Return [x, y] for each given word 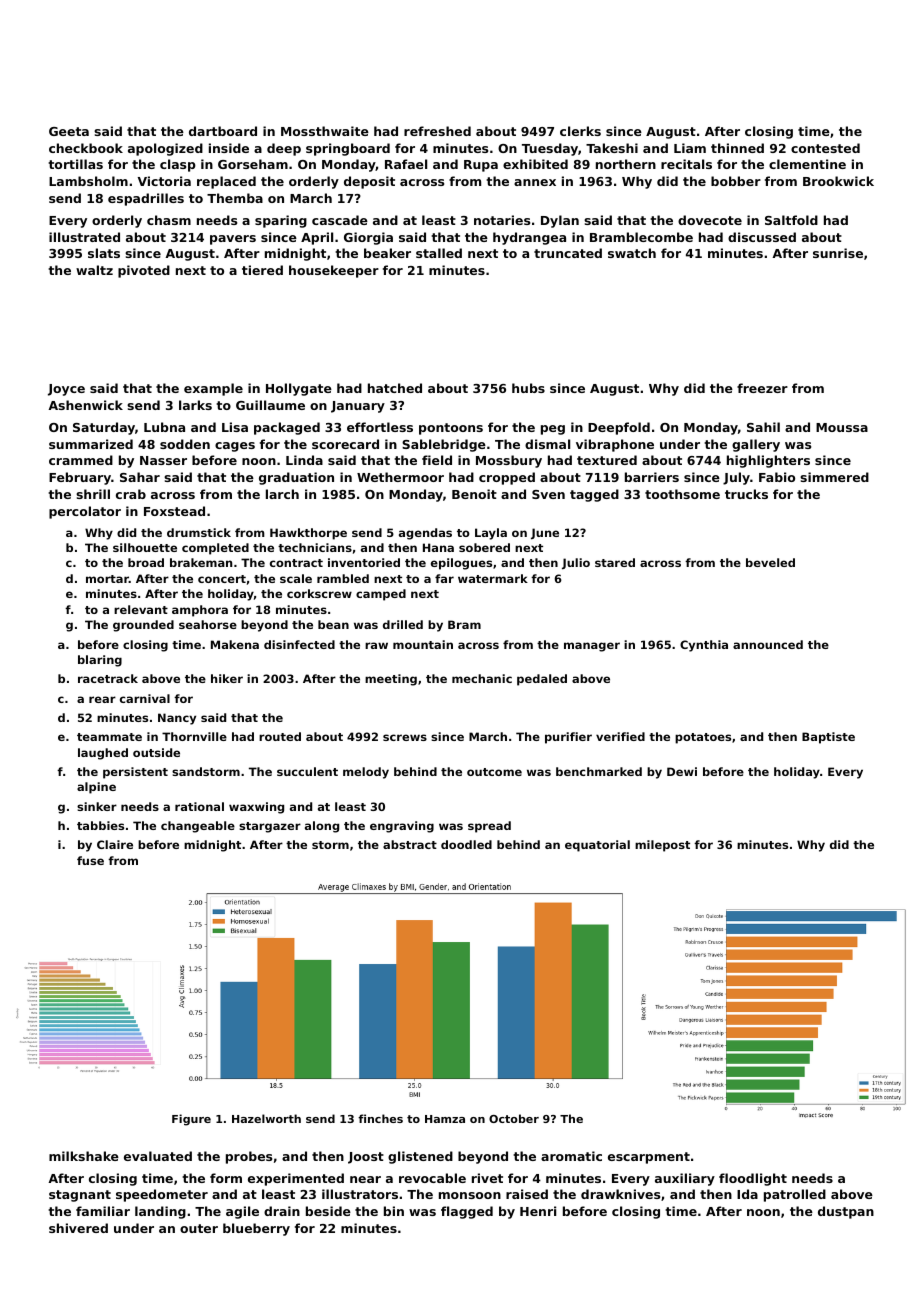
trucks [746, 494]
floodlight [753, 1179]
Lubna [164, 427]
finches [380, 1118]
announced [768, 644]
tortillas [75, 164]
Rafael [406, 164]
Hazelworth [266, 1118]
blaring [100, 661]
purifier [568, 738]
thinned [737, 148]
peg [553, 430]
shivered [78, 1228]
